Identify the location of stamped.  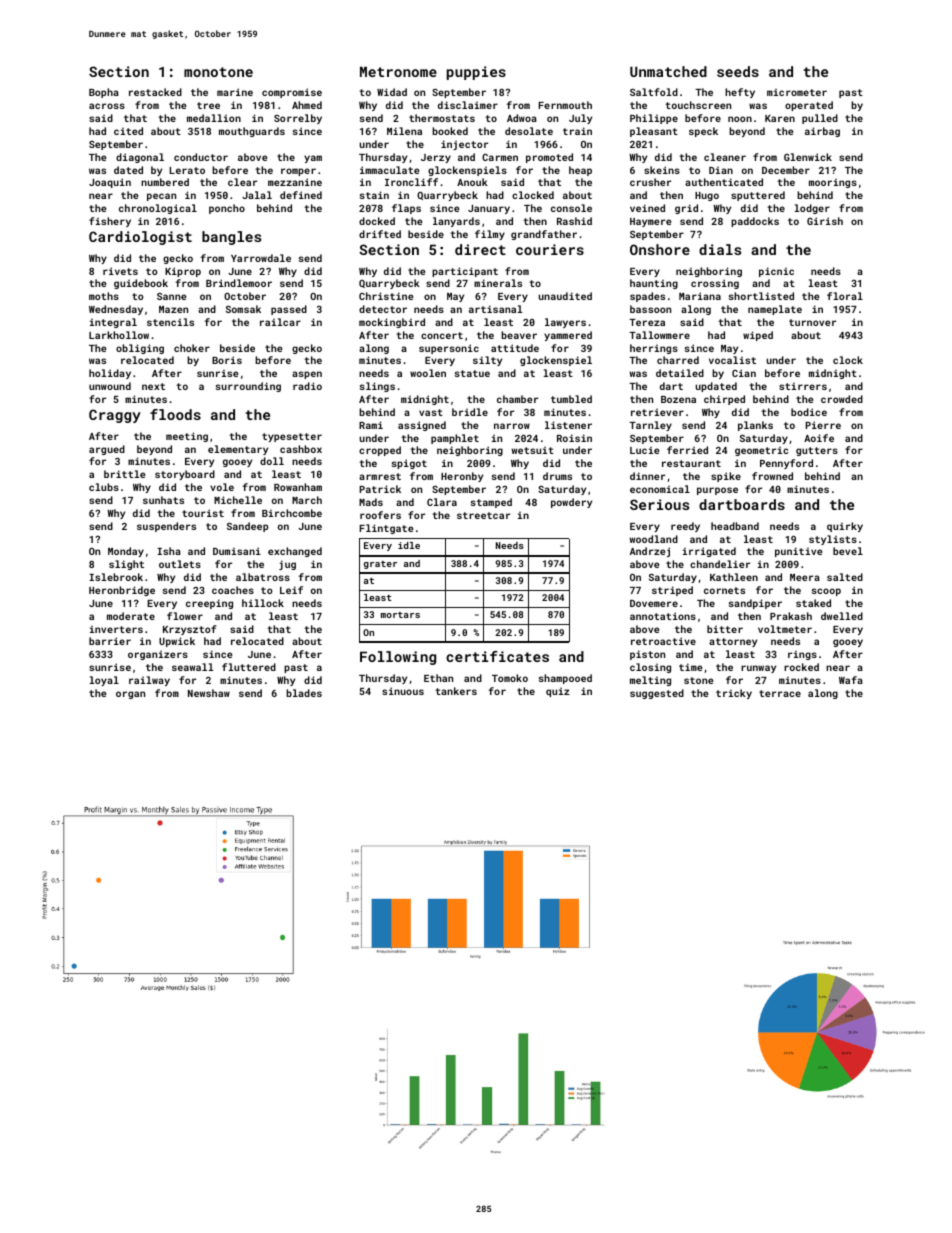
(491, 503).
